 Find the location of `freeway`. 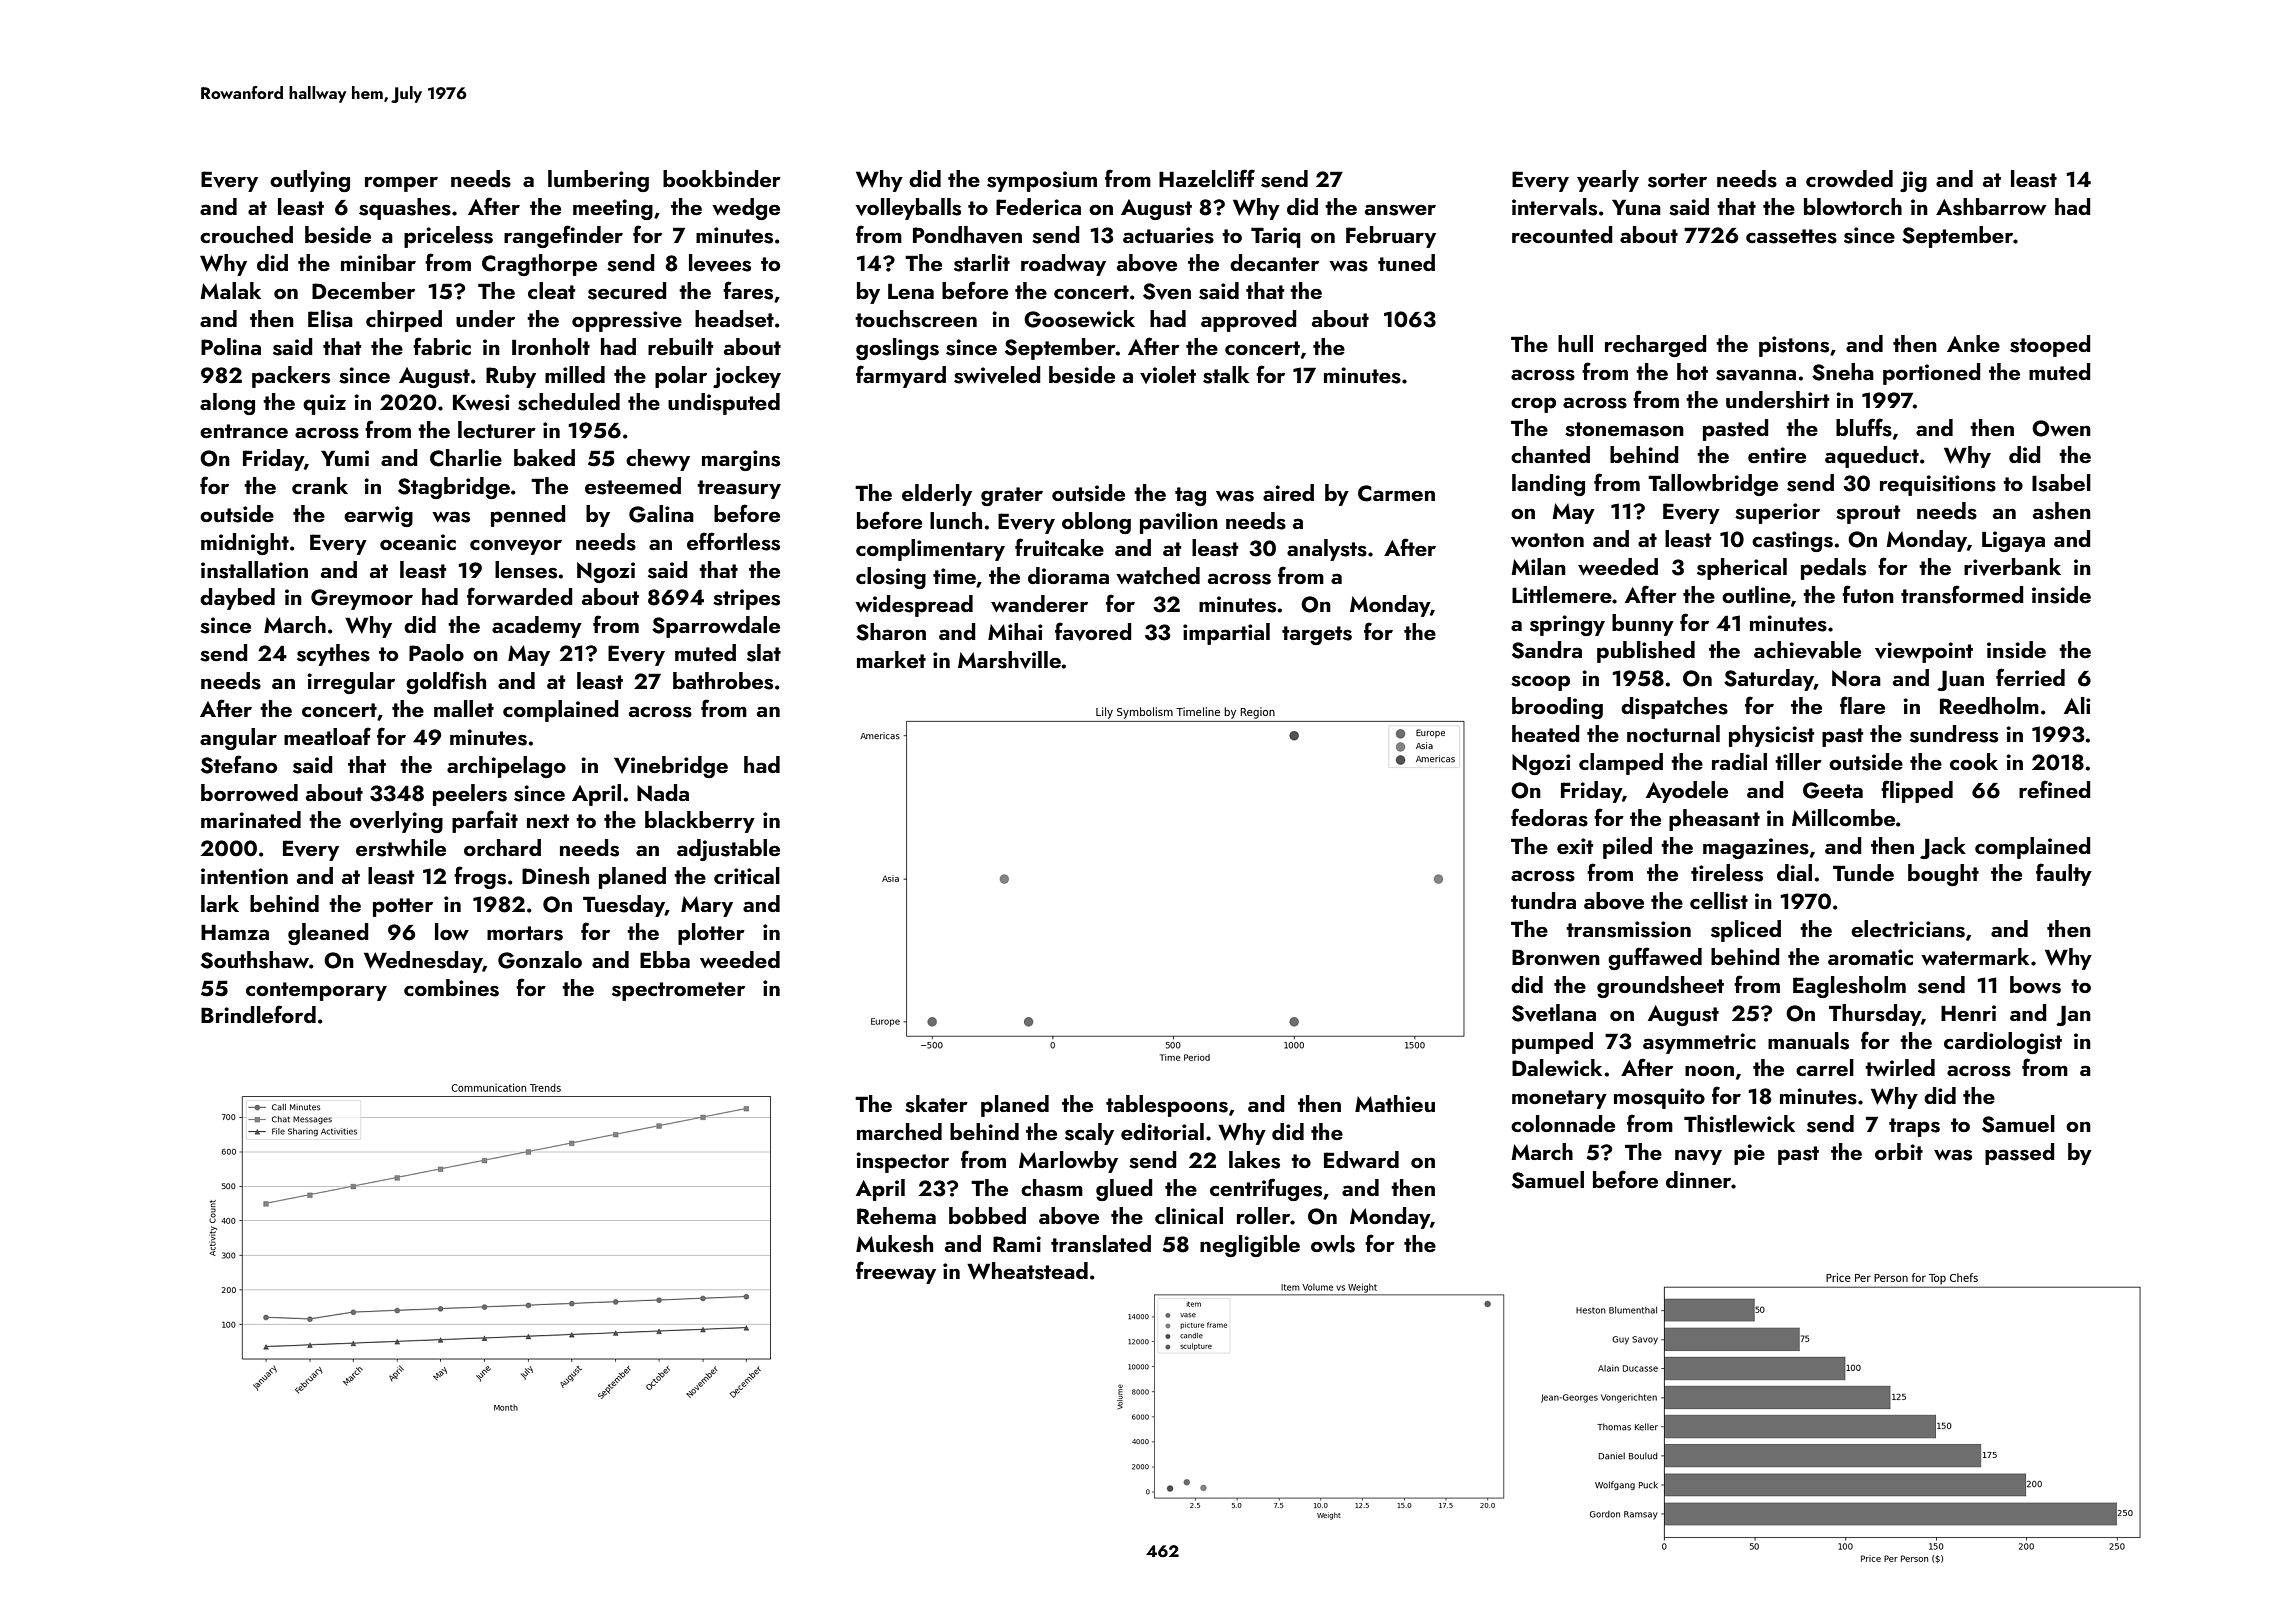

freeway is located at coordinates (896, 1272).
